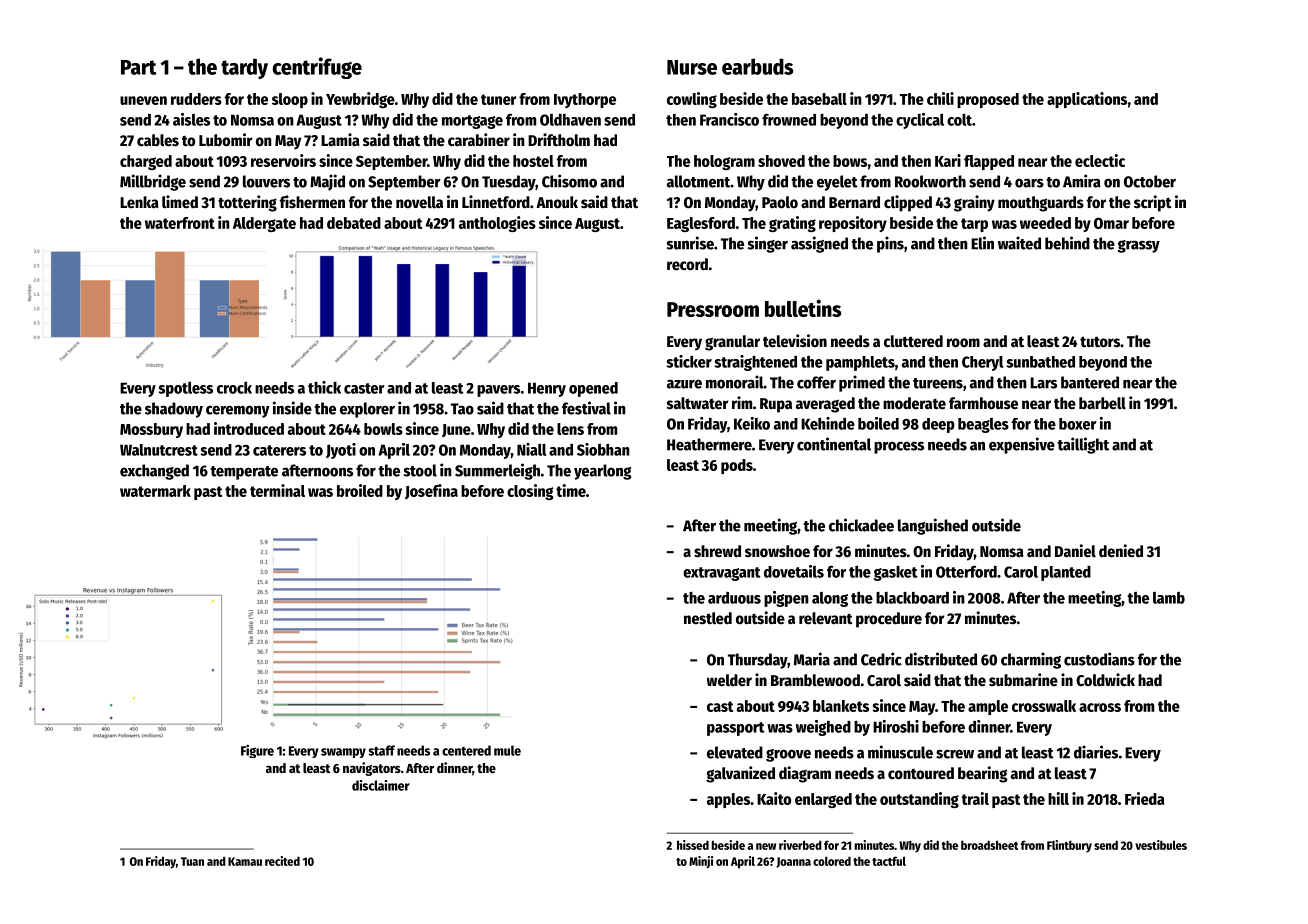  Describe the element at coordinates (728, 800) in the page. I see `apples` at that location.
